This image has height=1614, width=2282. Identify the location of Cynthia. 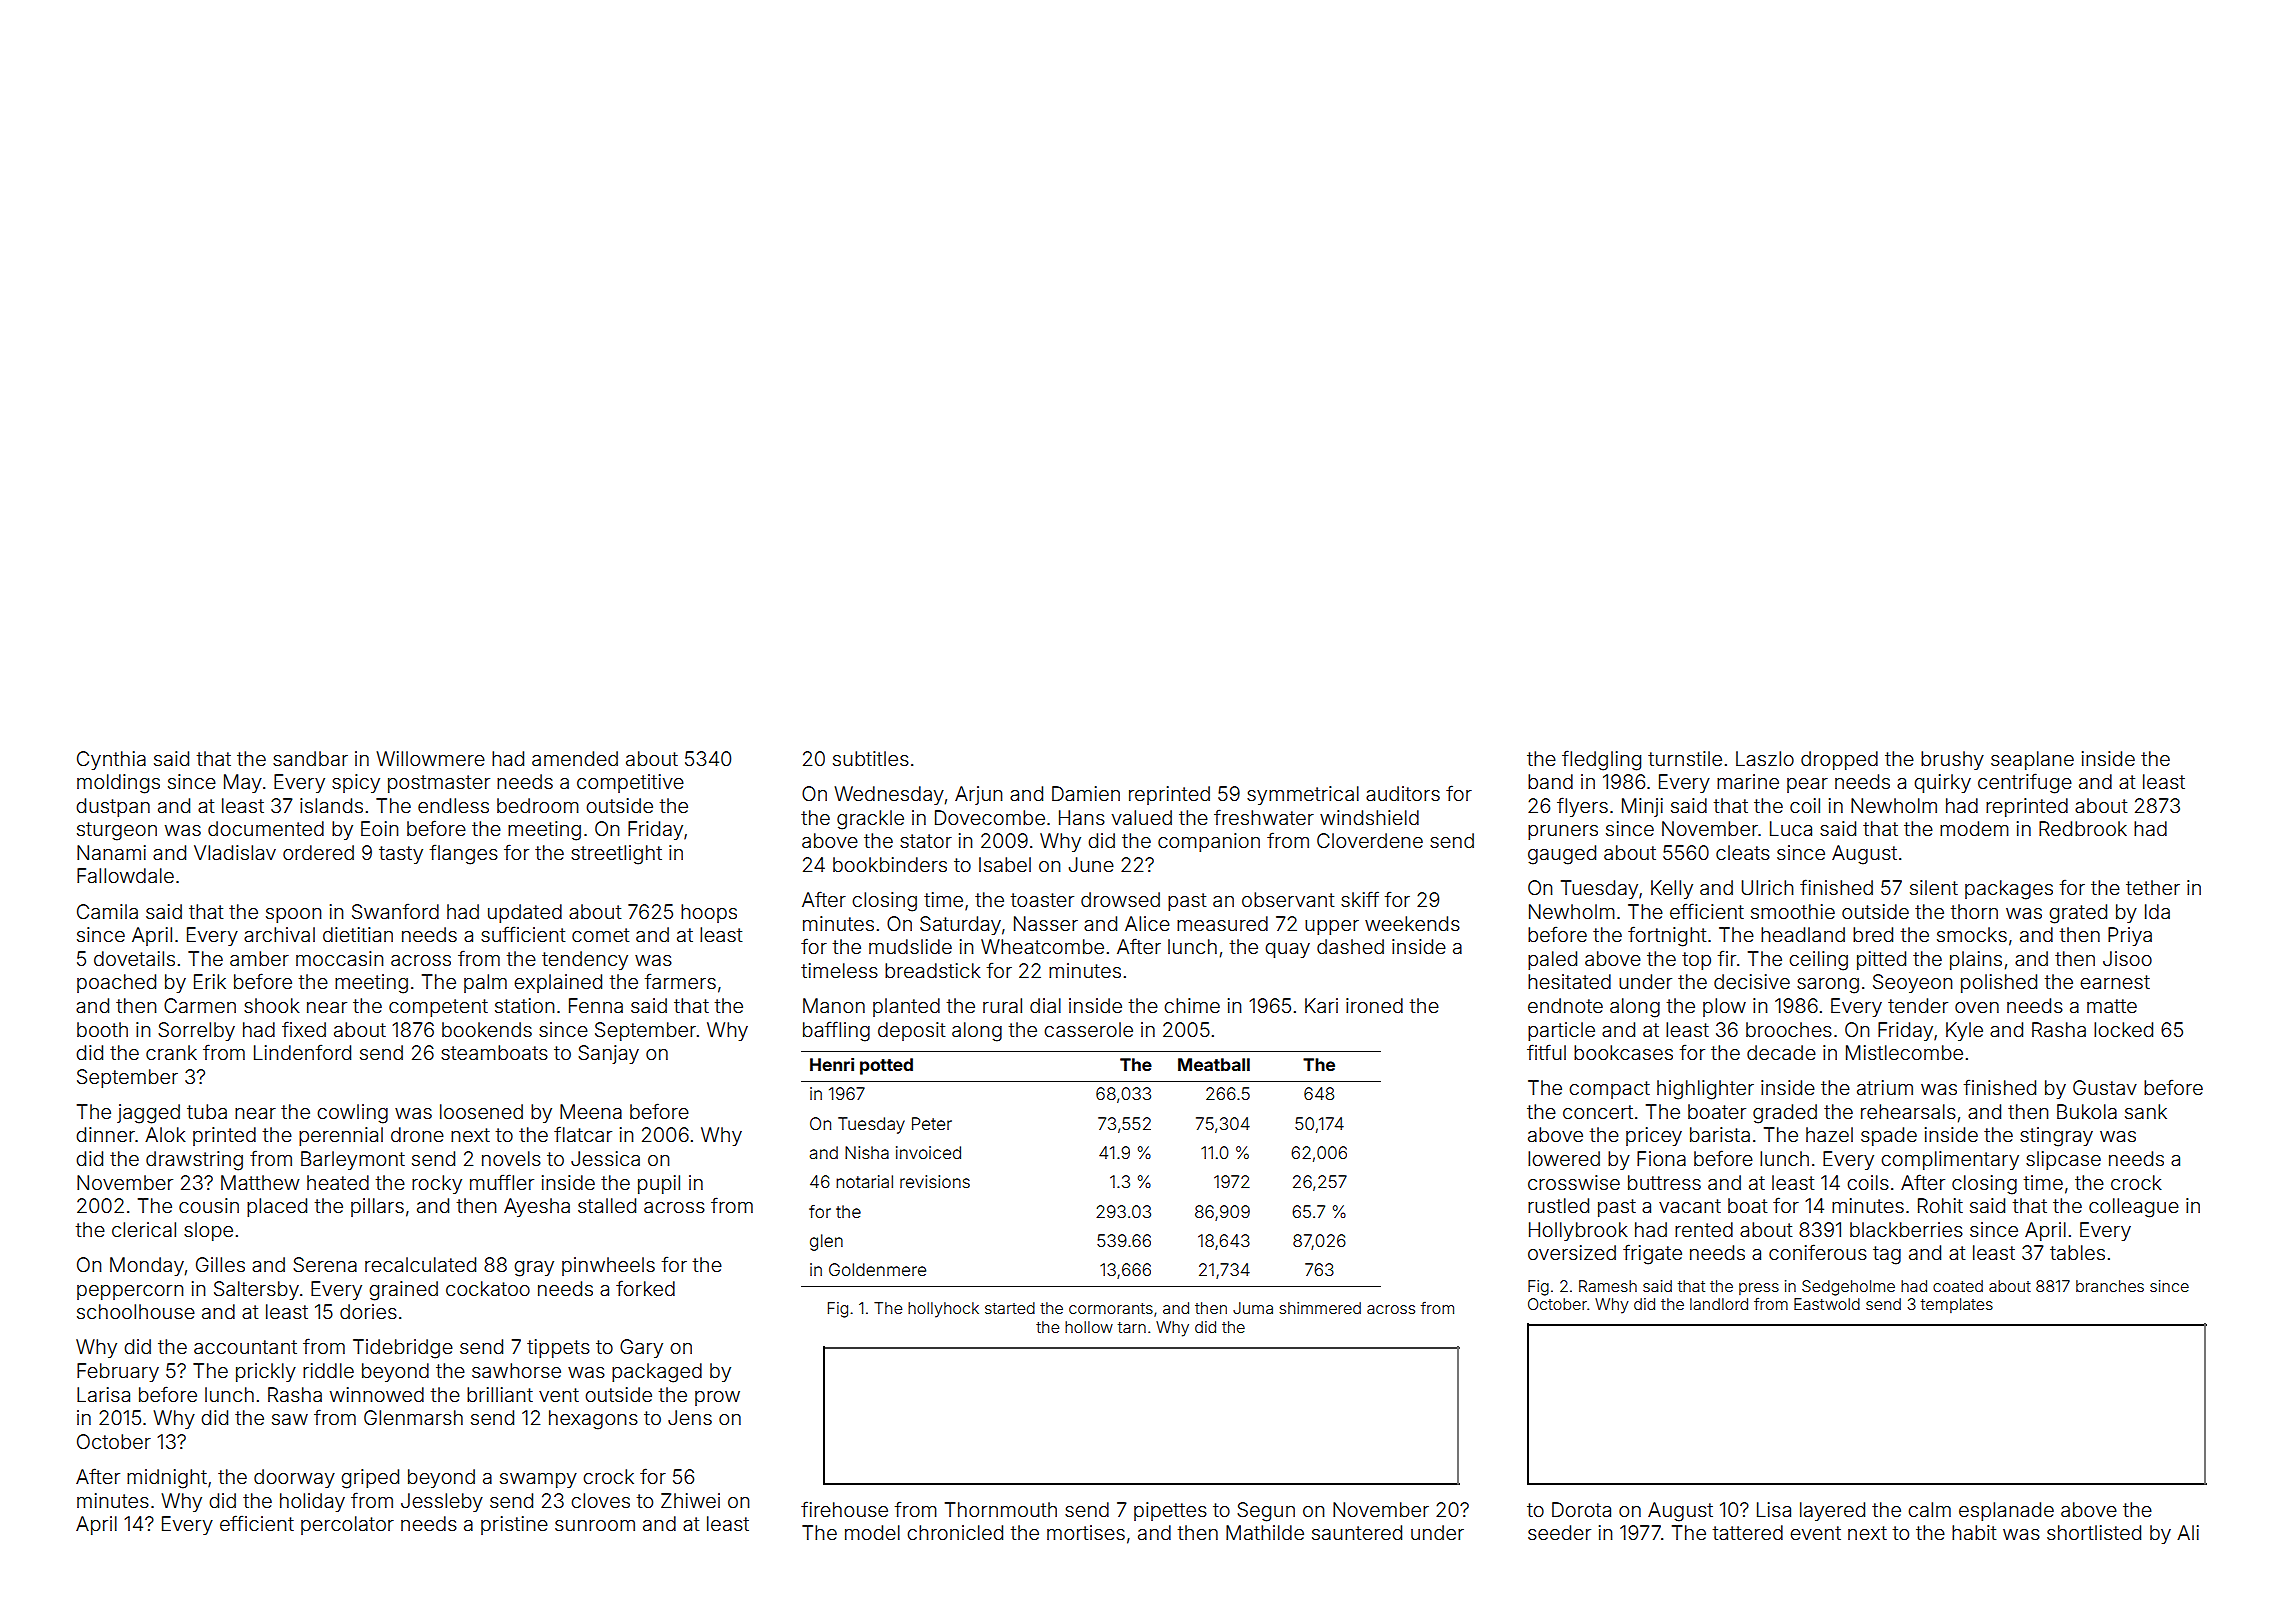
(111, 760).
